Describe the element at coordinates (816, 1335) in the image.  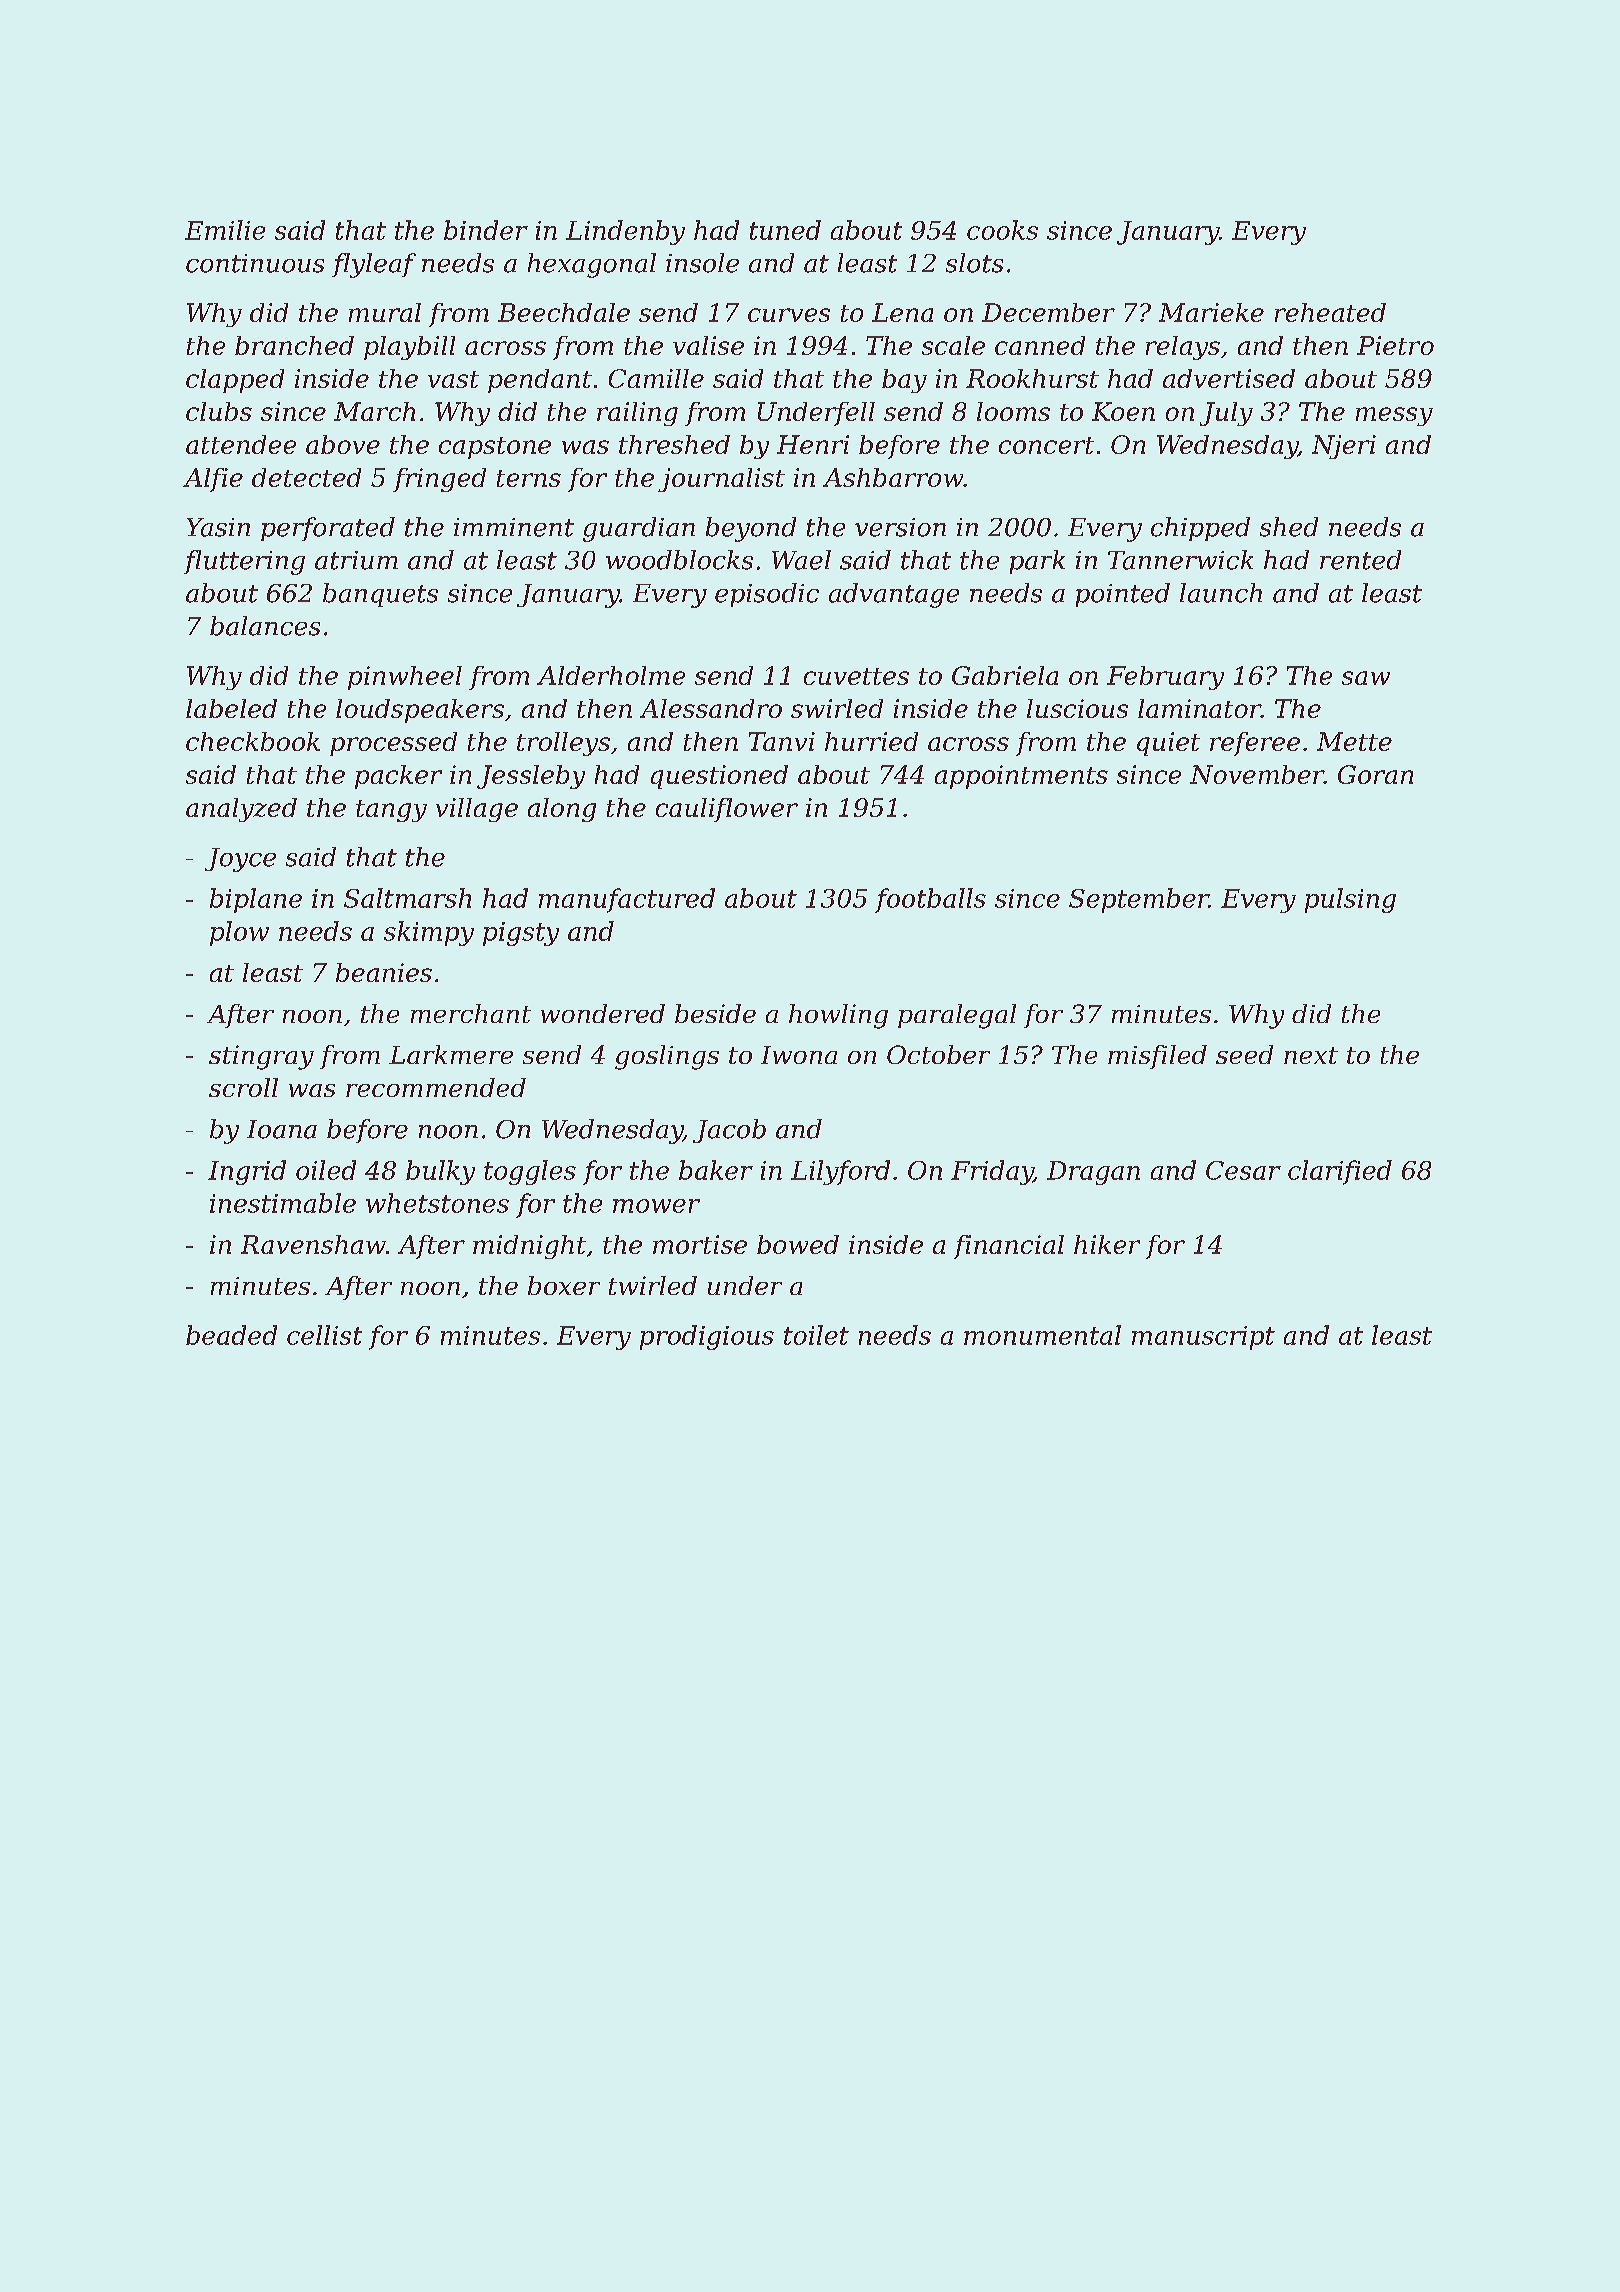
I see `toilet` at that location.
